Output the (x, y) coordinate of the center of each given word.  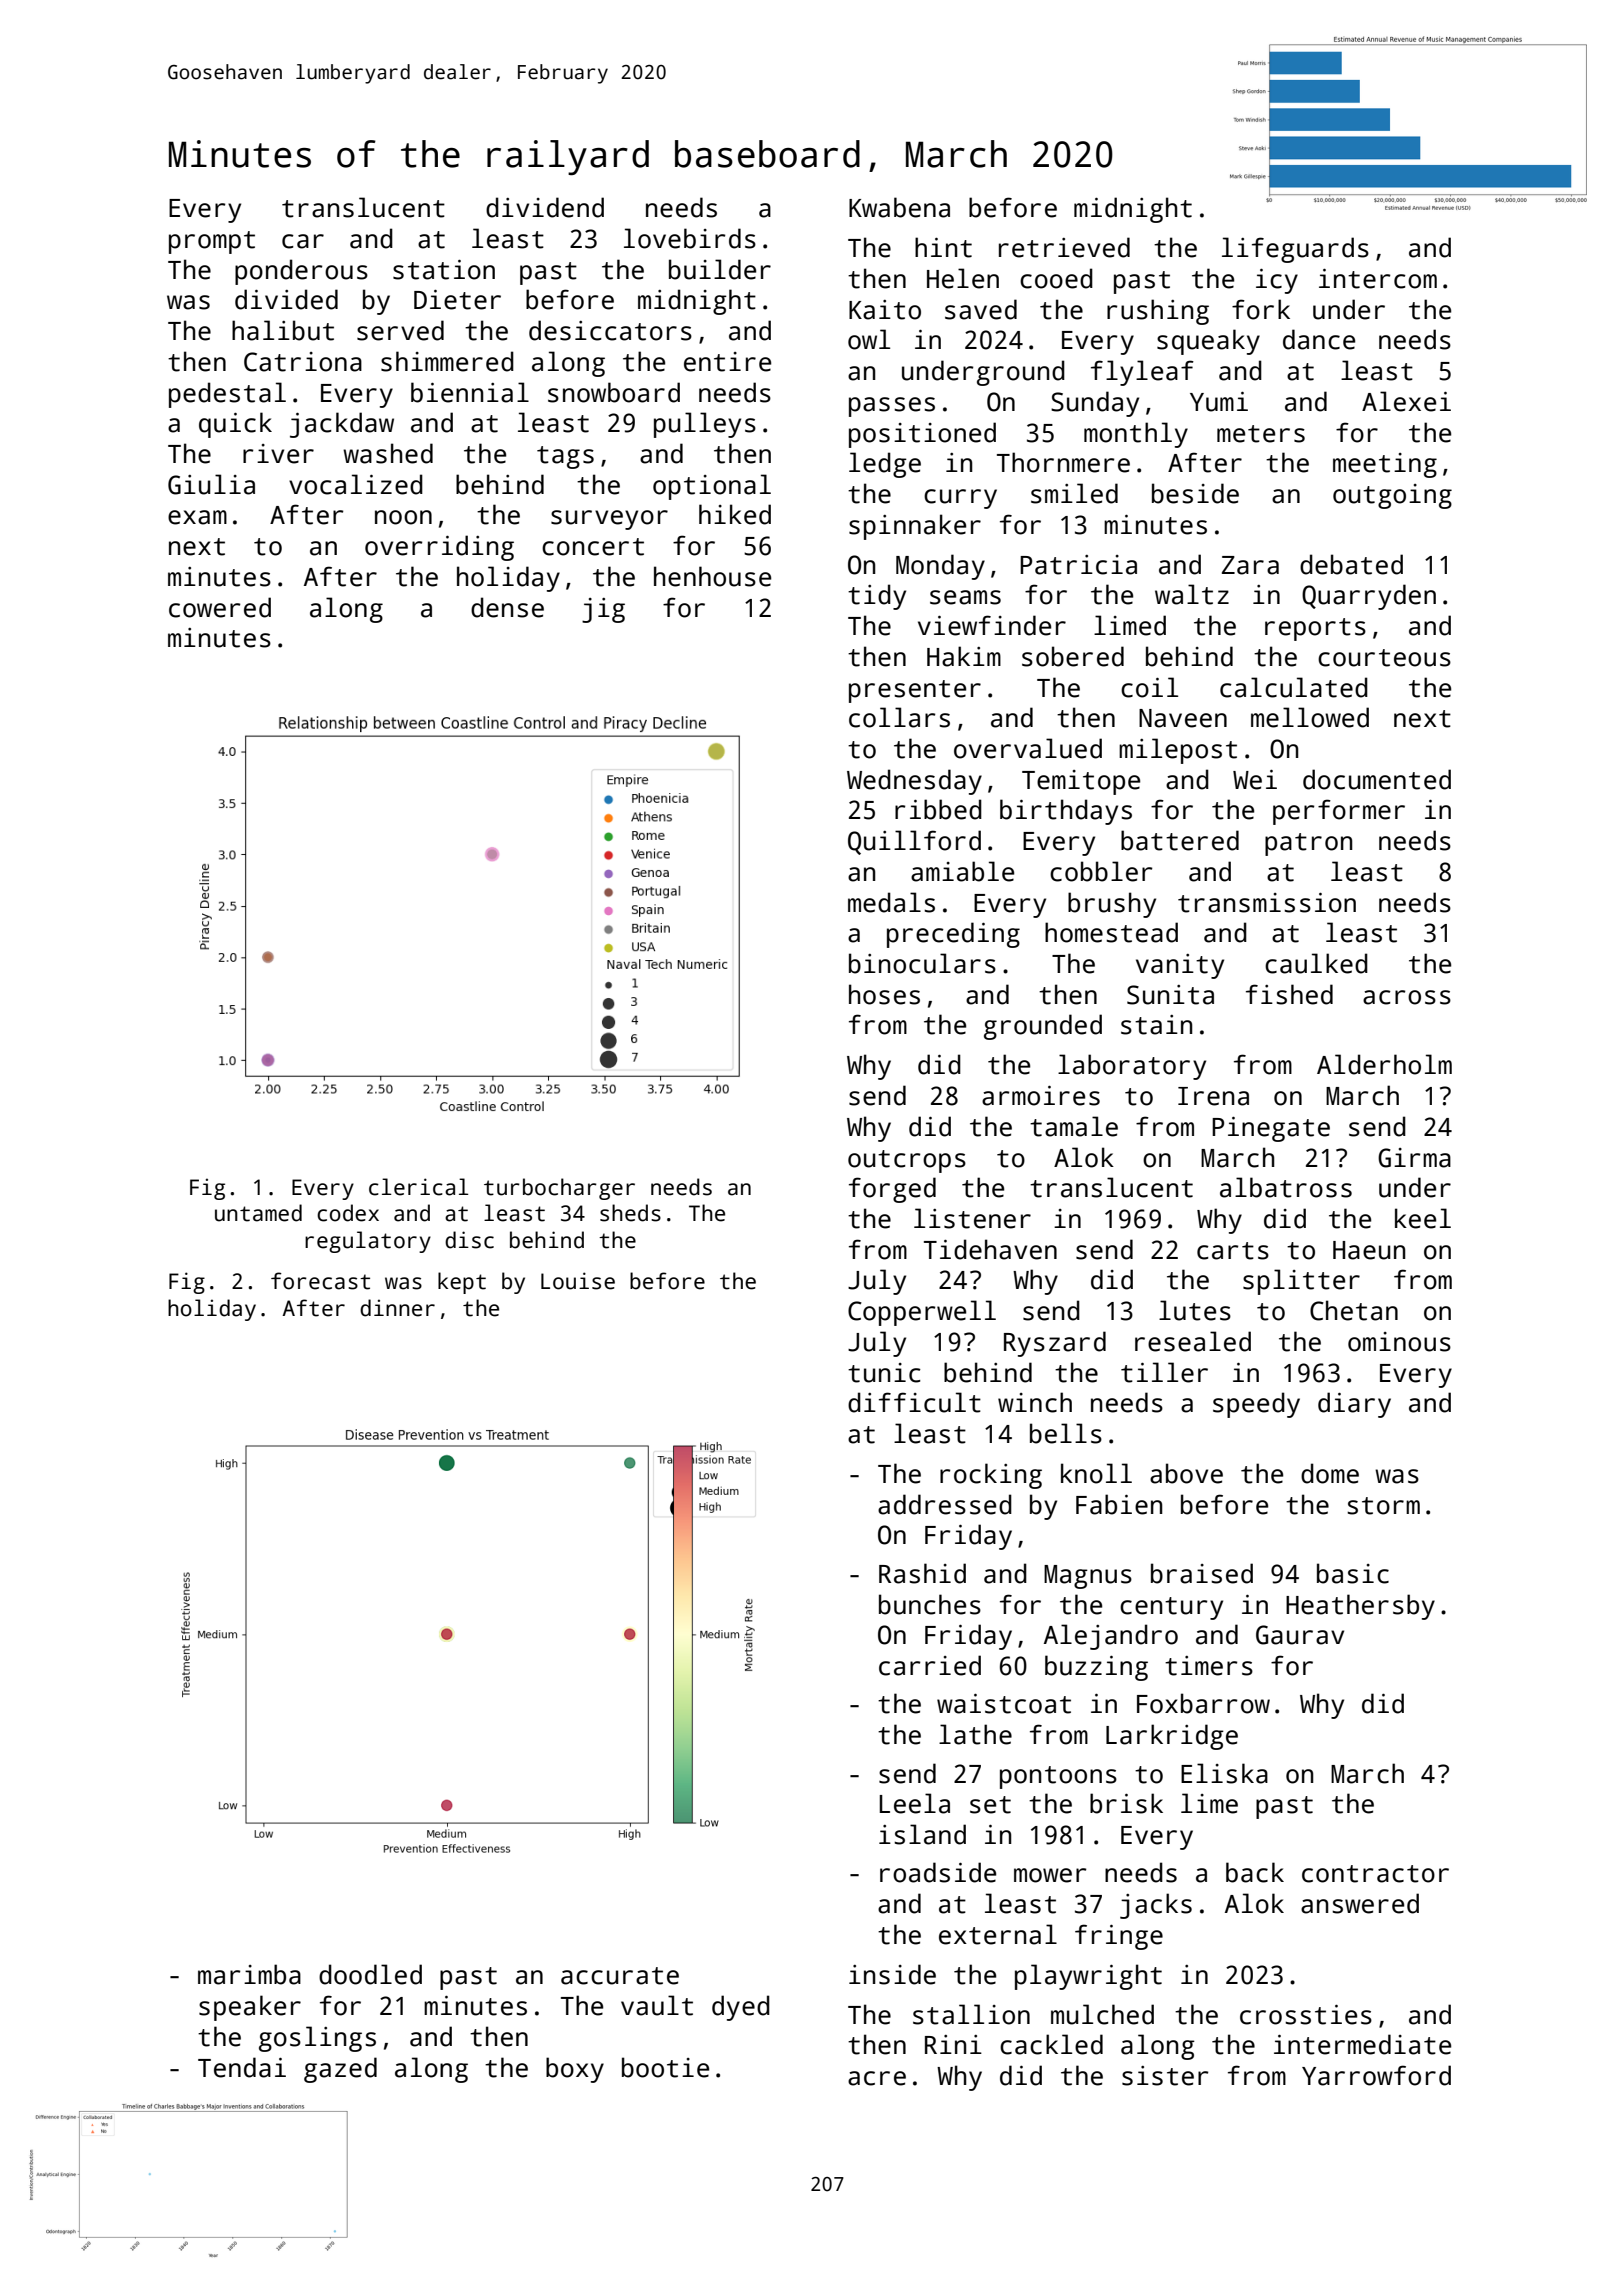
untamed (258, 1213)
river (278, 454)
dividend (545, 207)
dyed (741, 2008)
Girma (1414, 1158)
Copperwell (922, 1313)
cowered (220, 607)
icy (1277, 281)
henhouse (712, 576)
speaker (250, 2008)
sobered (1073, 656)
